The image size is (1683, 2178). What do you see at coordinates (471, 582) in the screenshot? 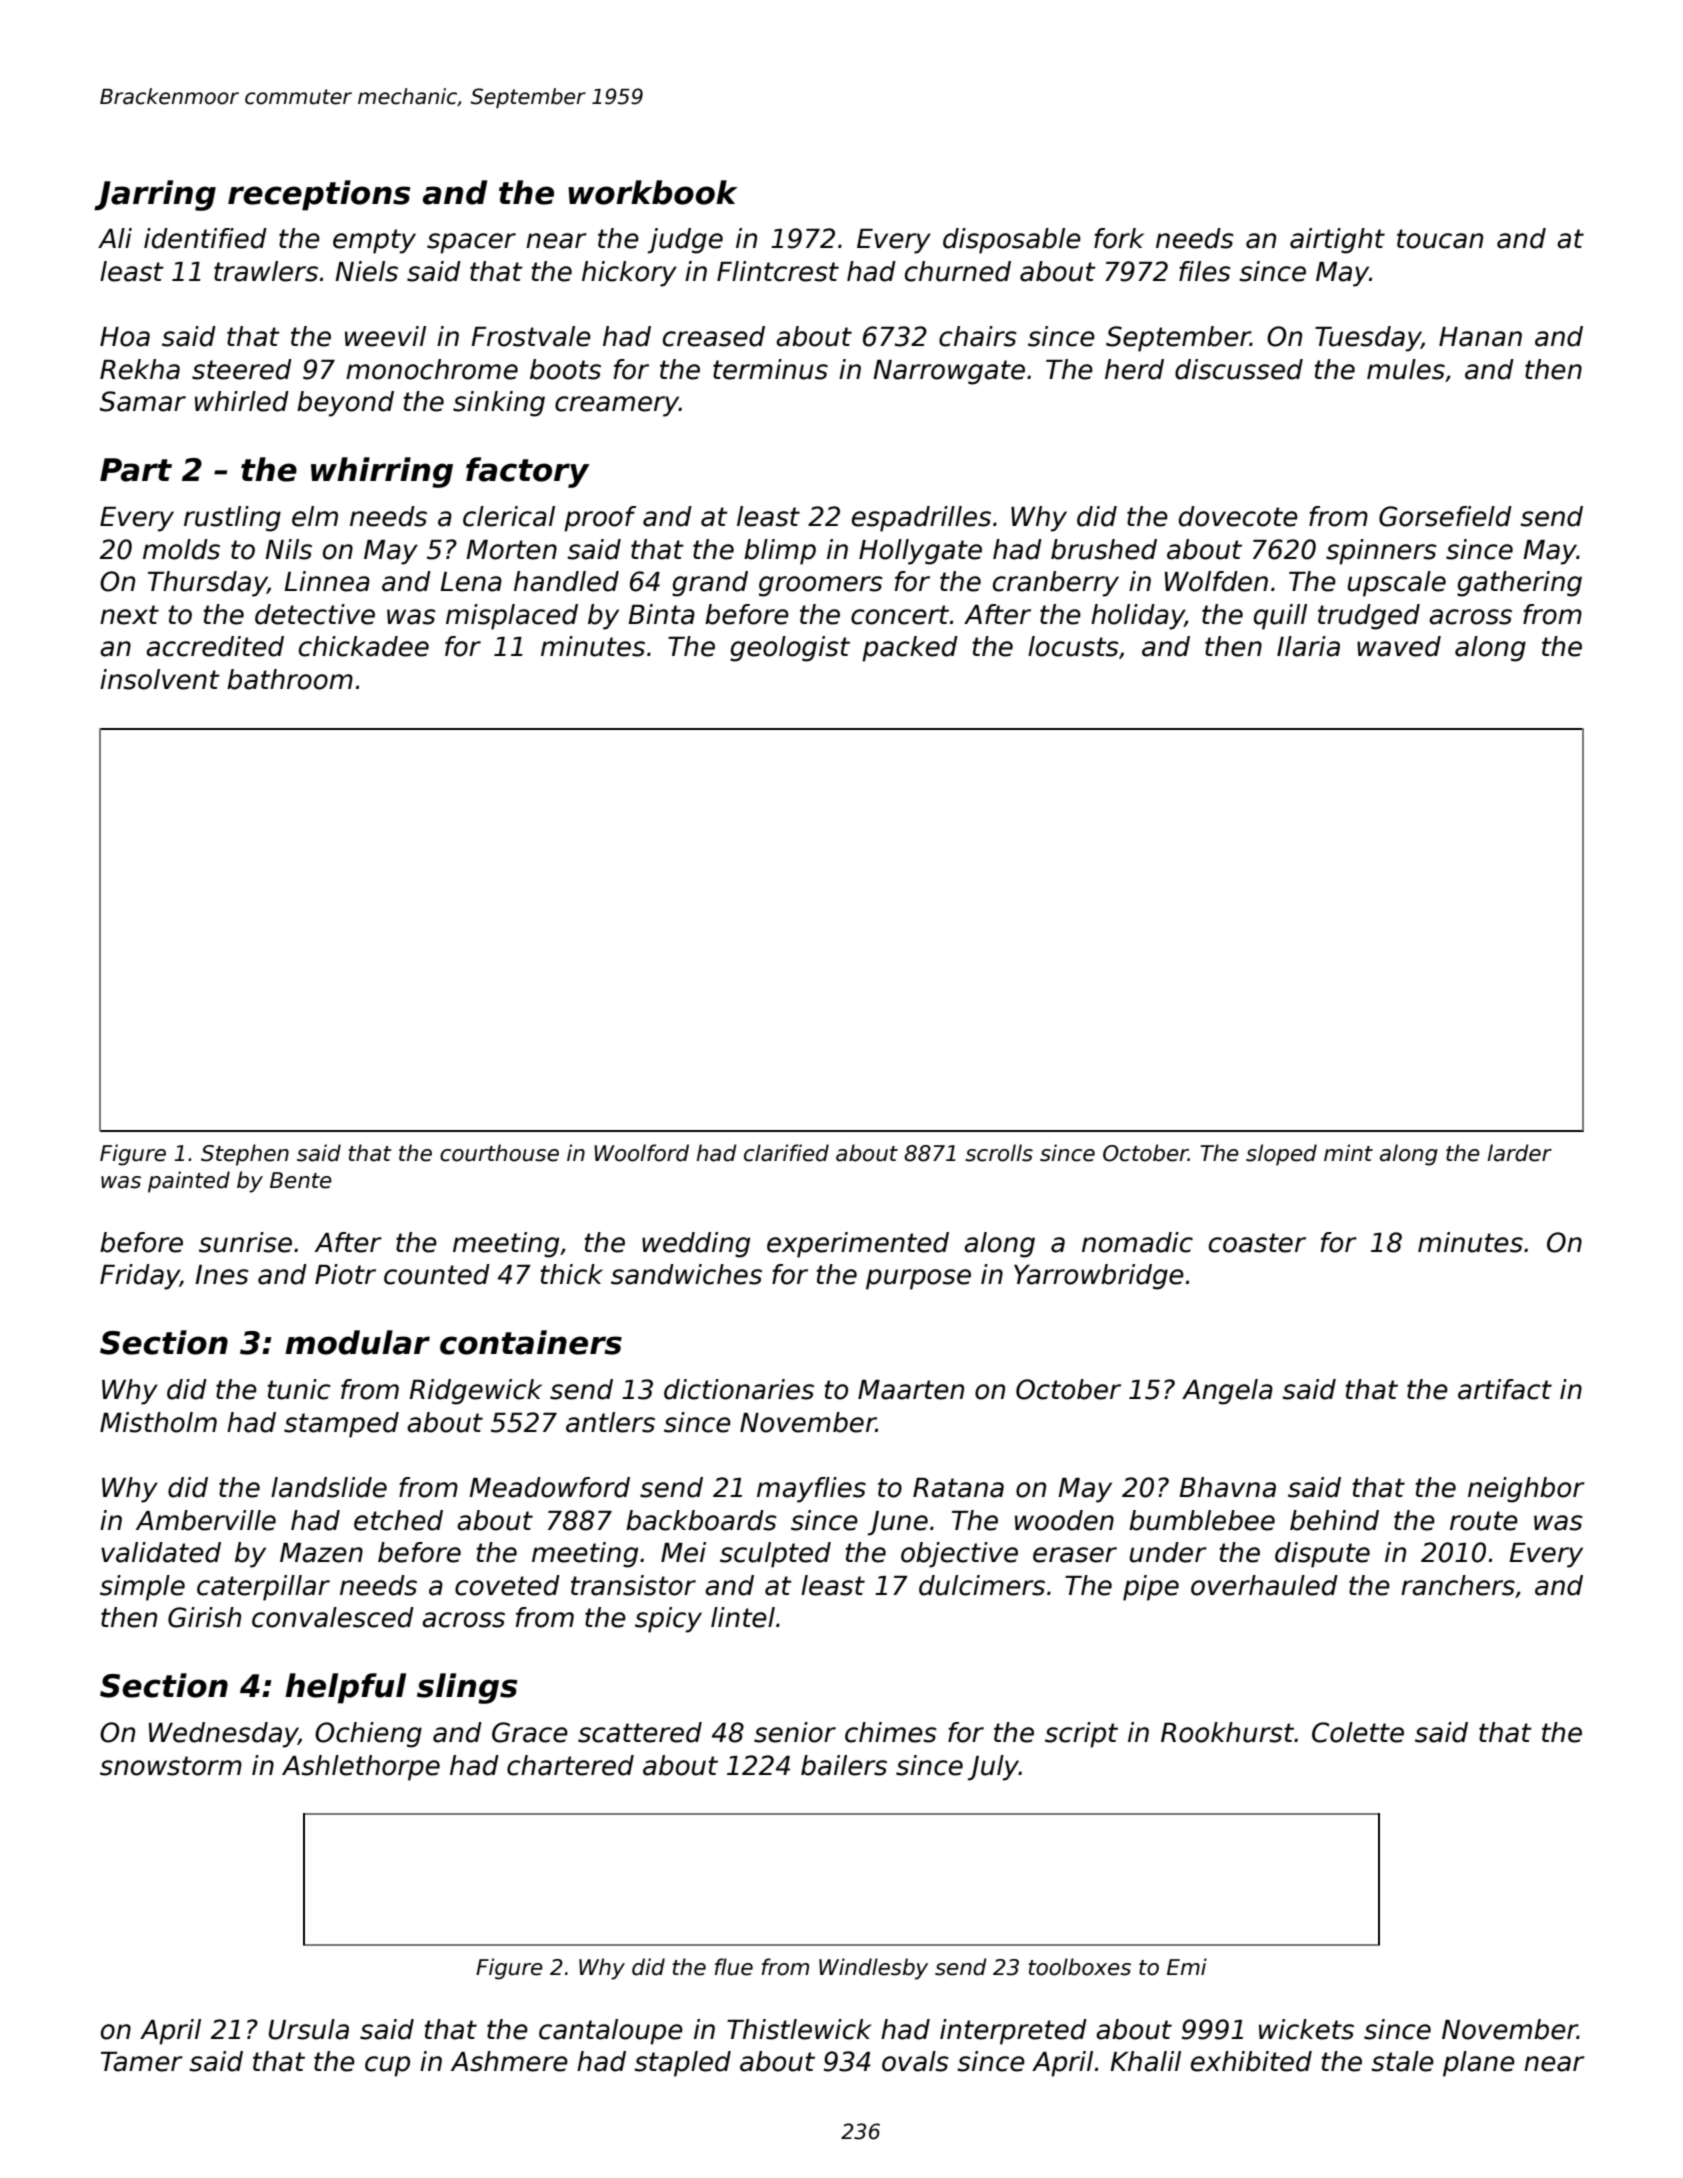
I see `Lena` at bounding box center [471, 582].
